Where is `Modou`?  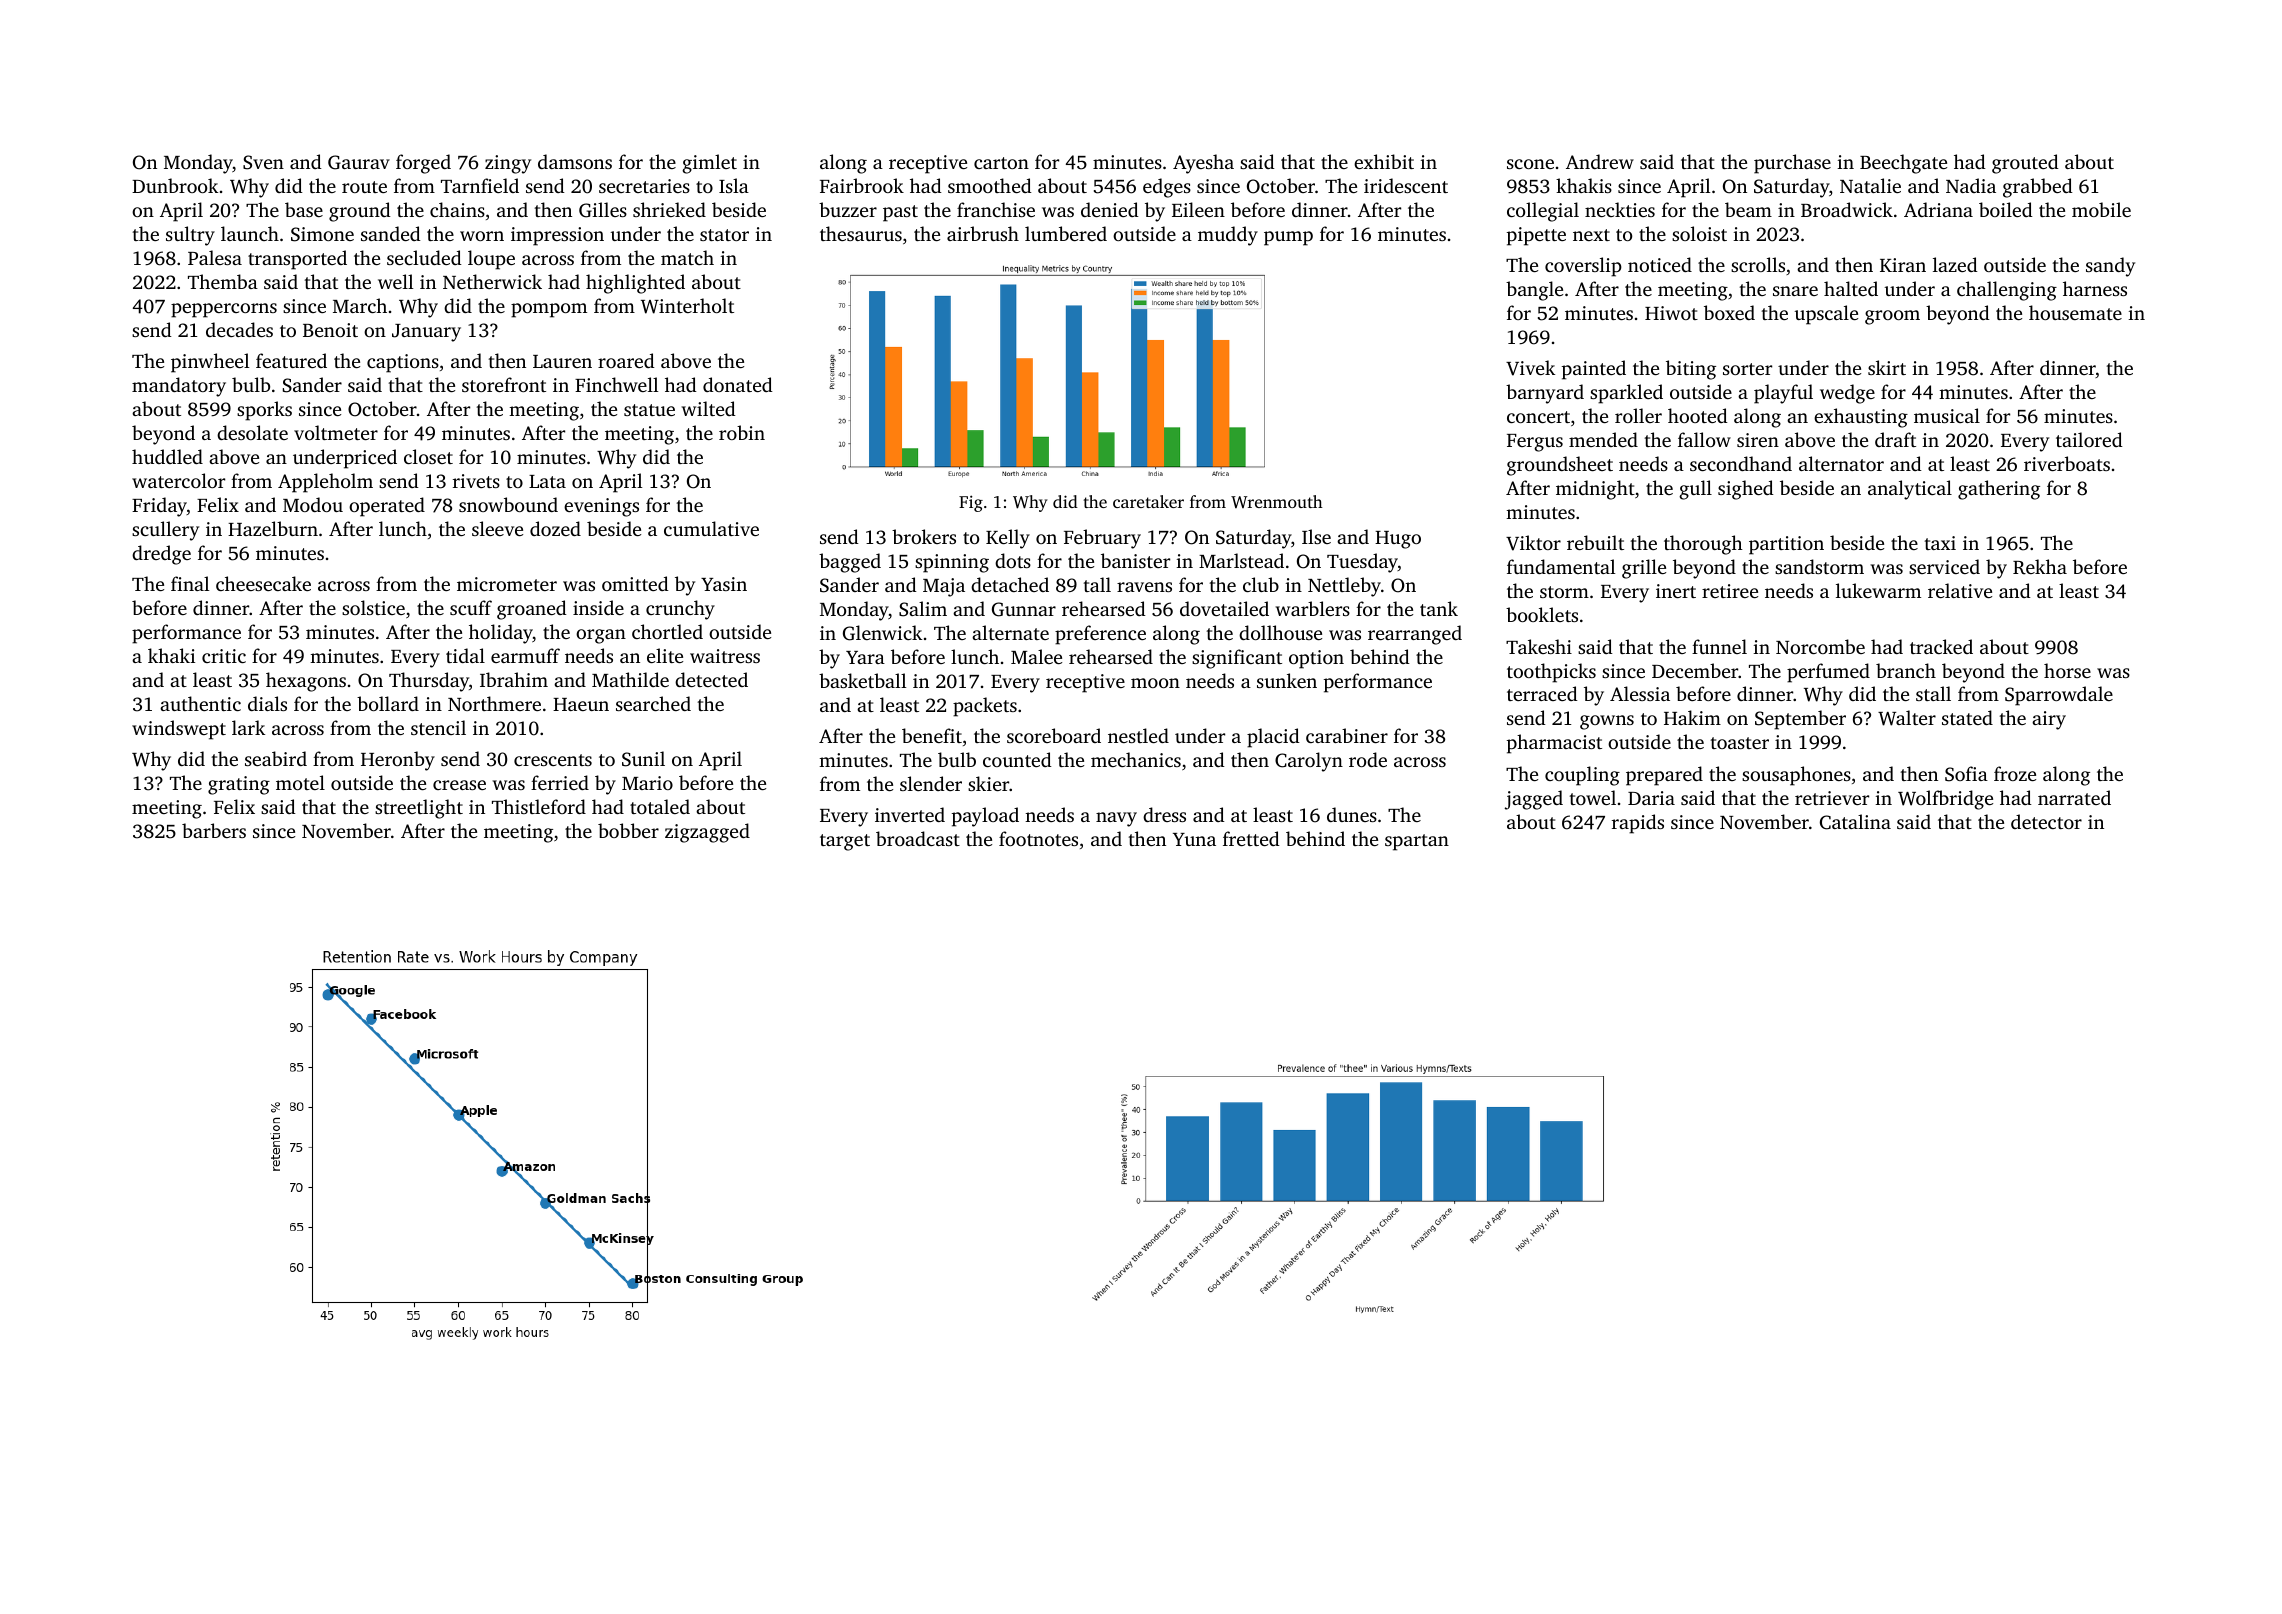 Modou is located at coordinates (313, 504).
